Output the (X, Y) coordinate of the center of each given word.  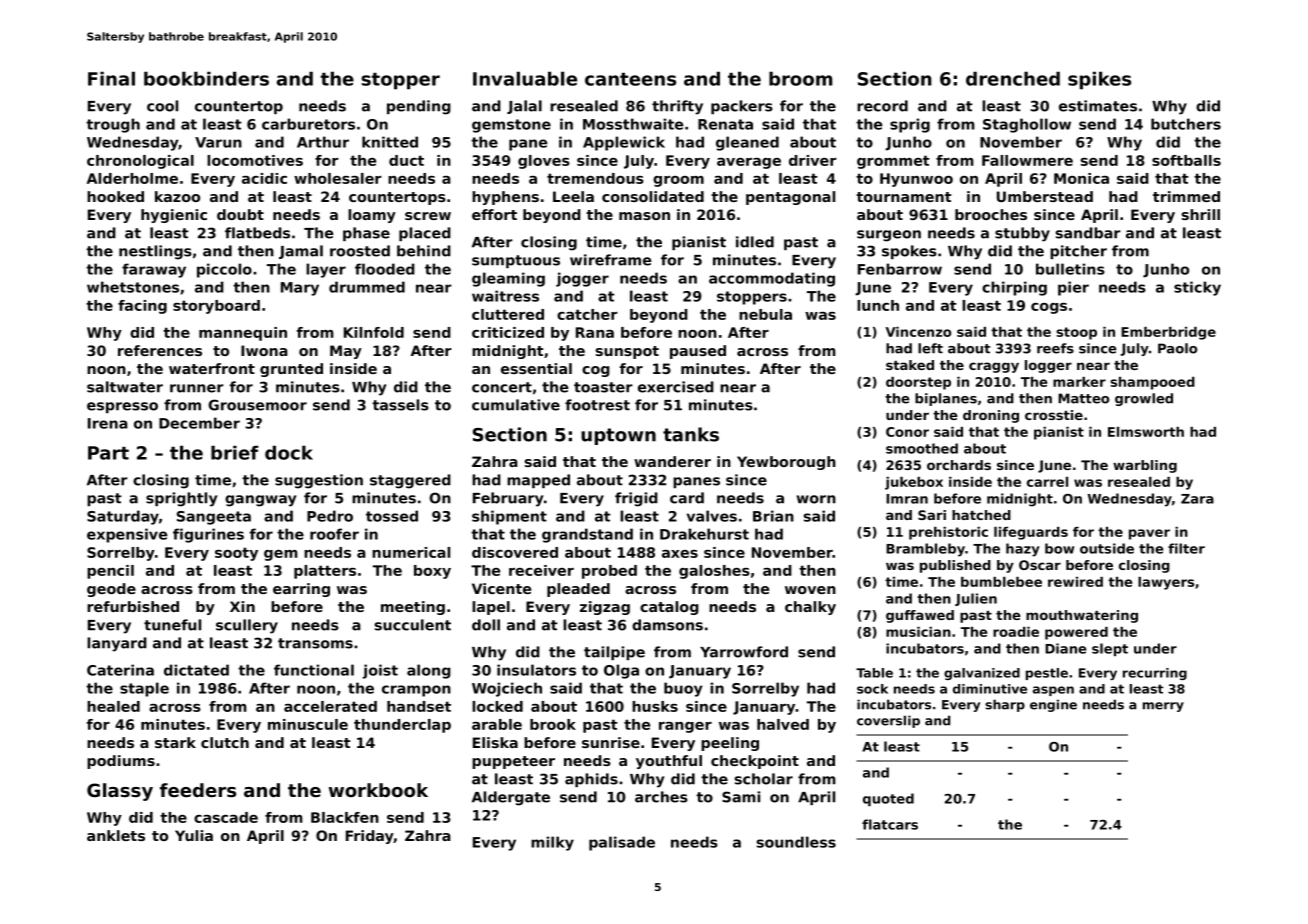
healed (113, 706)
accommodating (772, 279)
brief (235, 452)
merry (1163, 707)
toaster (603, 387)
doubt (240, 214)
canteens (630, 79)
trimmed (1186, 196)
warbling (1145, 466)
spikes (1099, 80)
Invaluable (525, 78)
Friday (370, 837)
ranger (685, 727)
